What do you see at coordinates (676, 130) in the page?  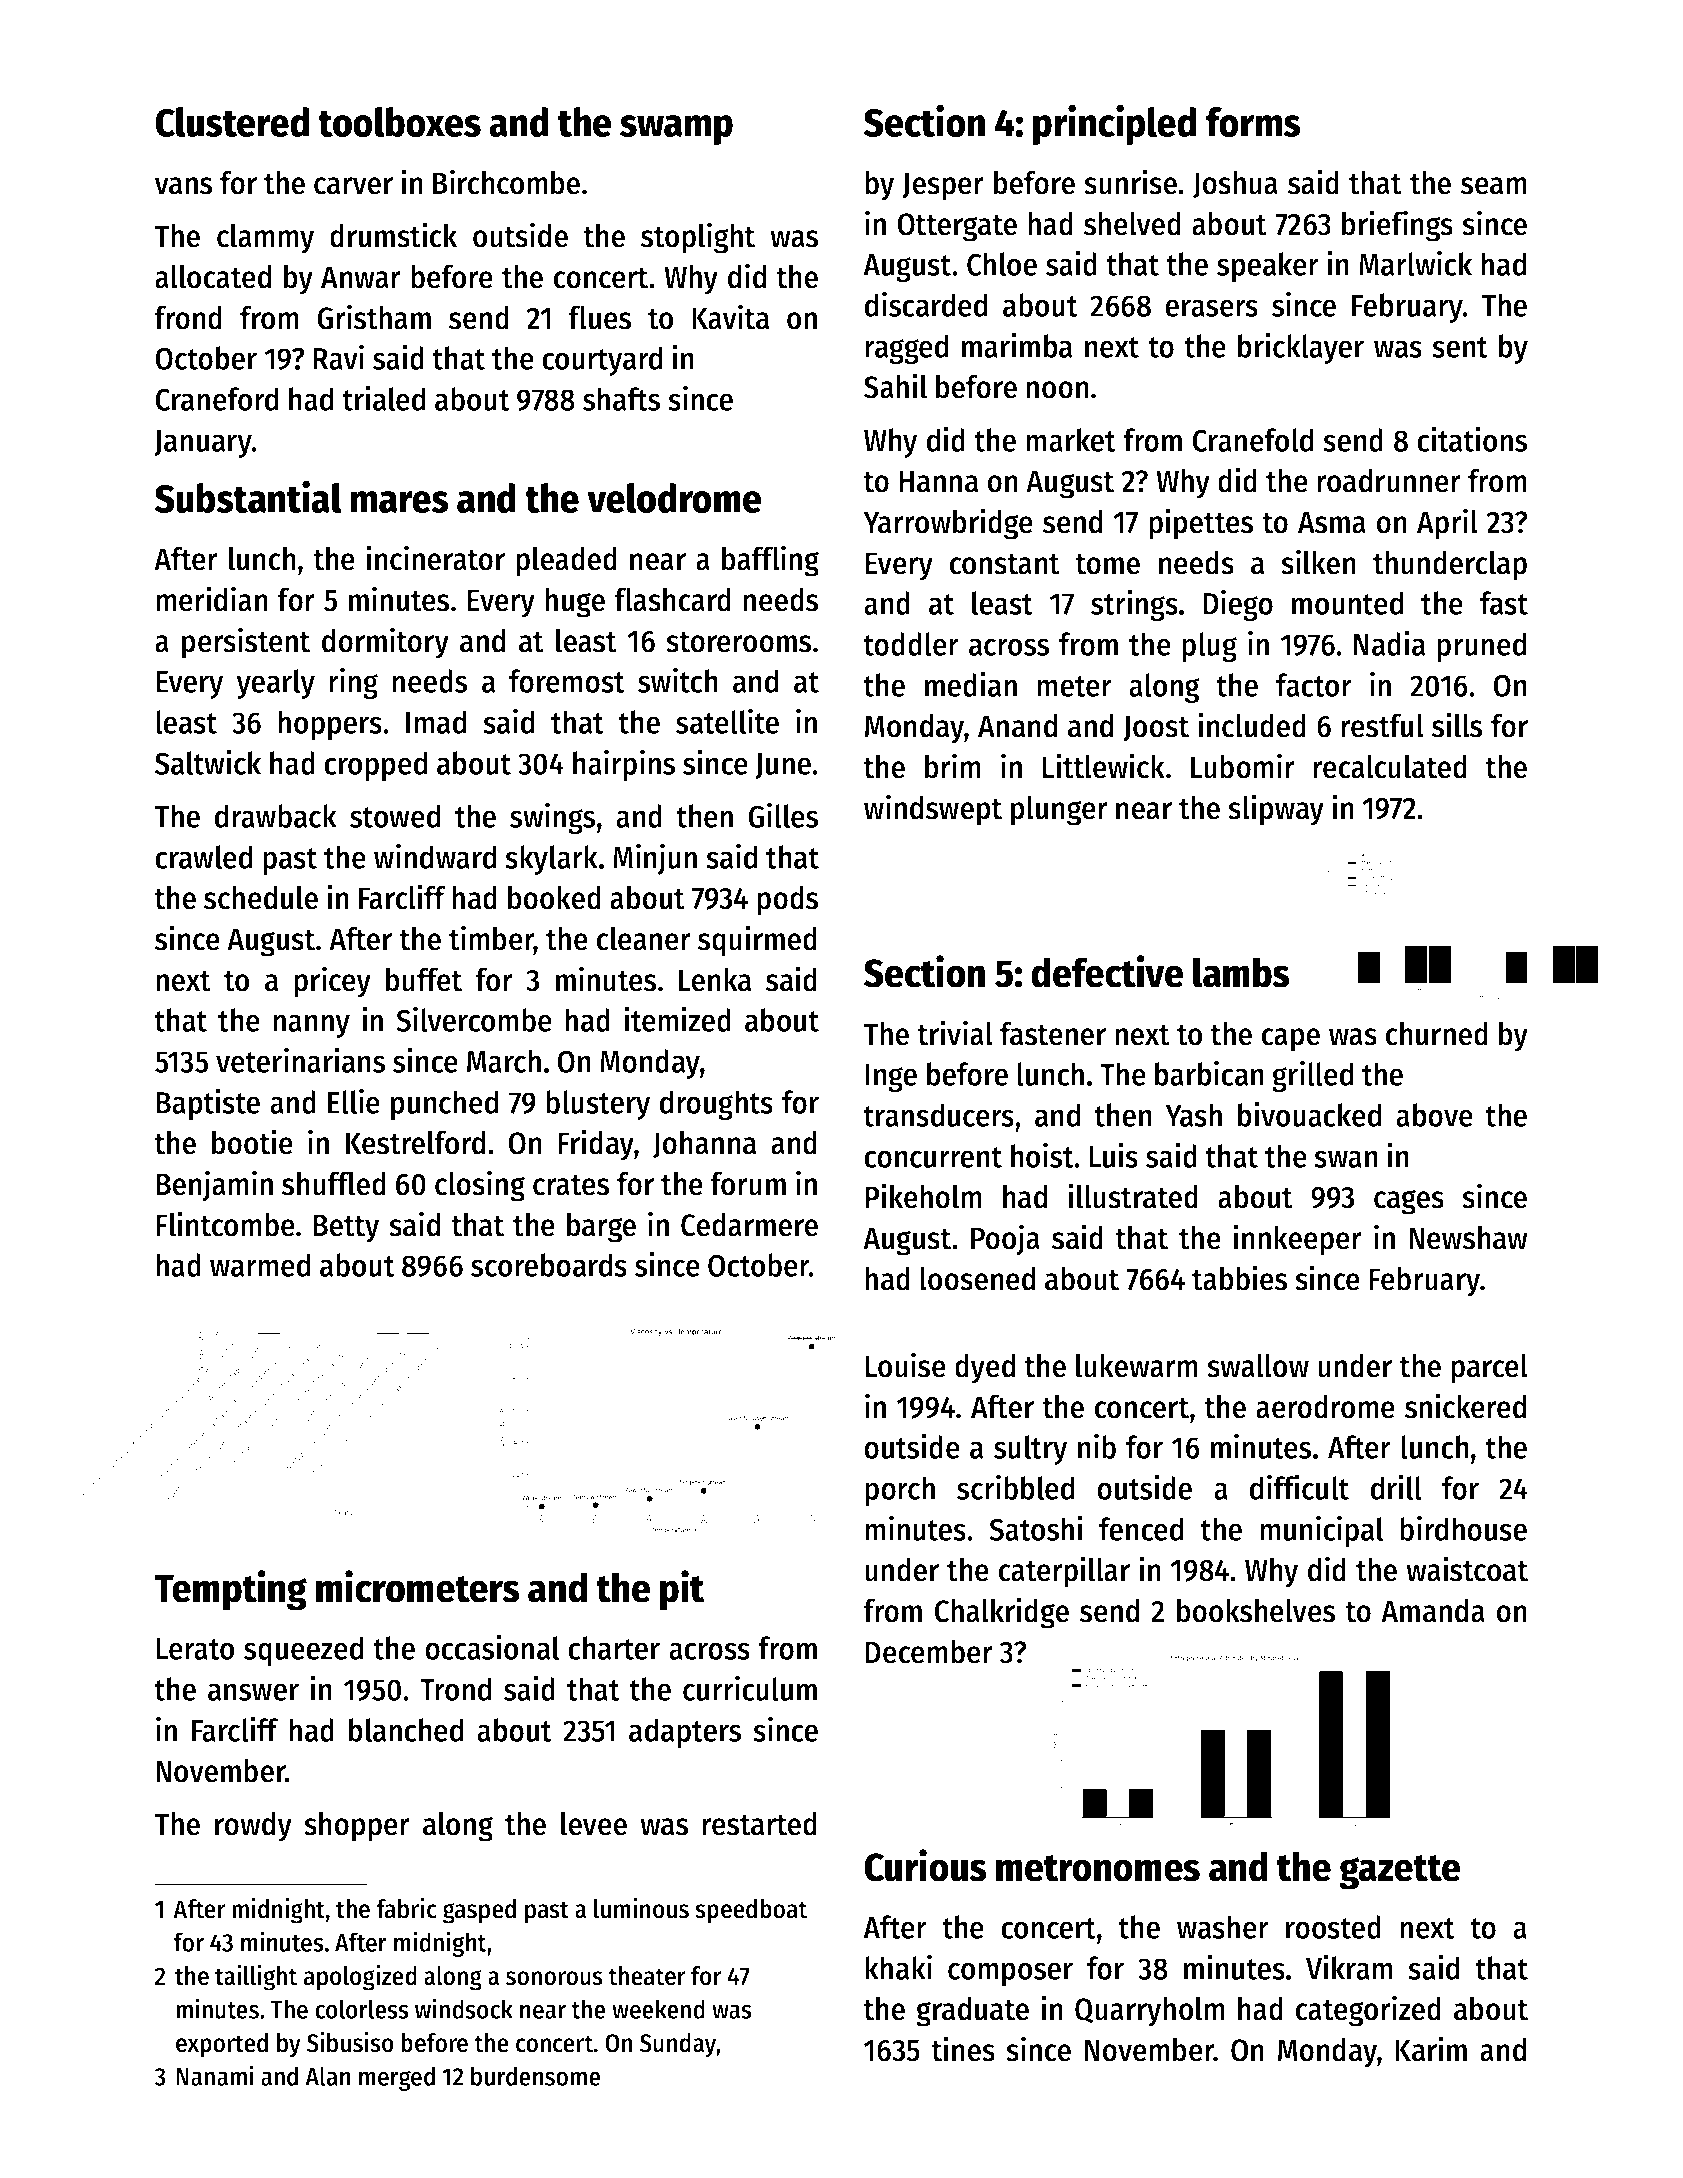 I see `swamp` at bounding box center [676, 130].
